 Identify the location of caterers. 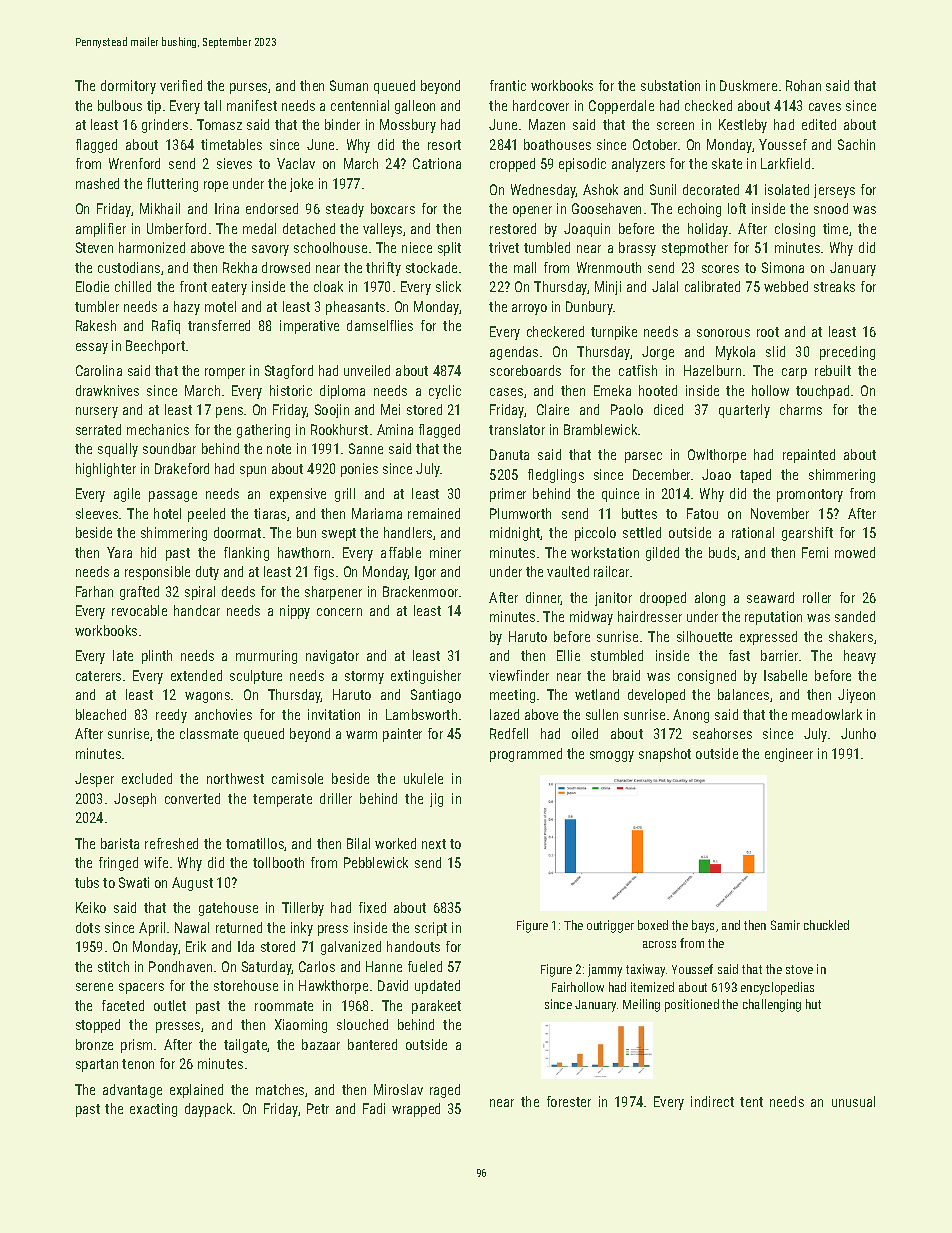
(98, 676).
